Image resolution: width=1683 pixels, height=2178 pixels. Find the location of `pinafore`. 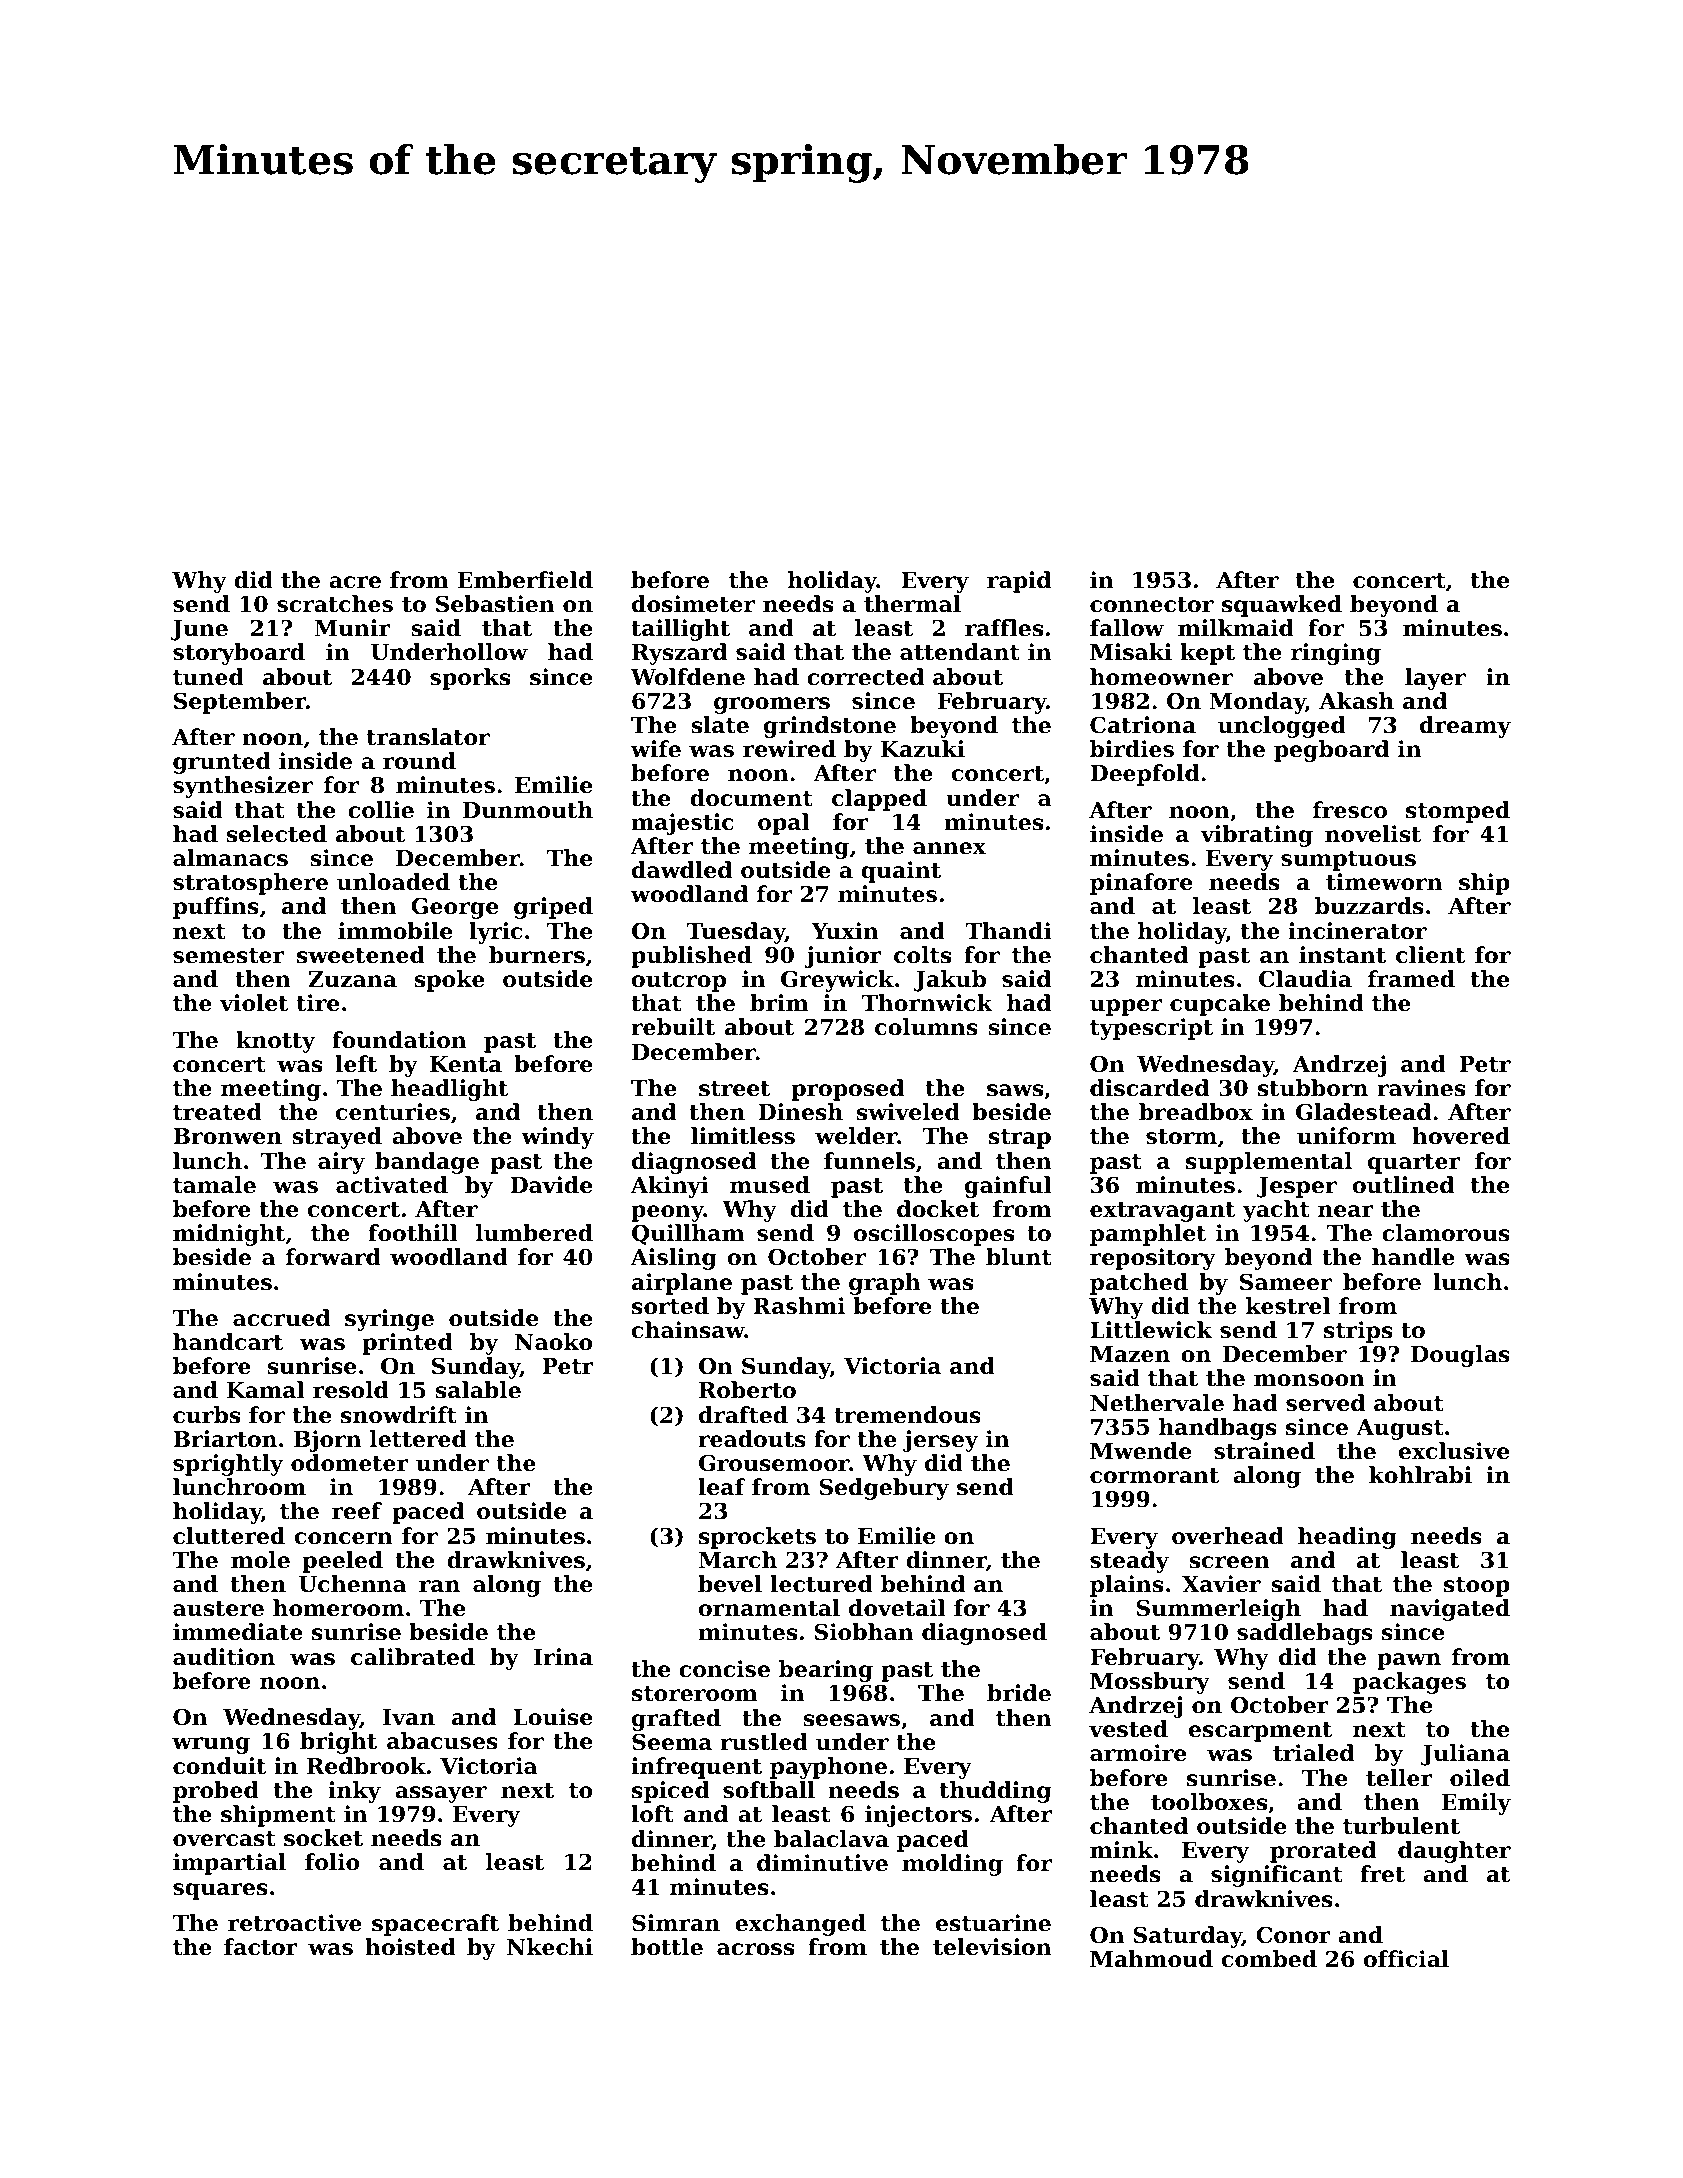

pinafore is located at coordinates (1141, 884).
